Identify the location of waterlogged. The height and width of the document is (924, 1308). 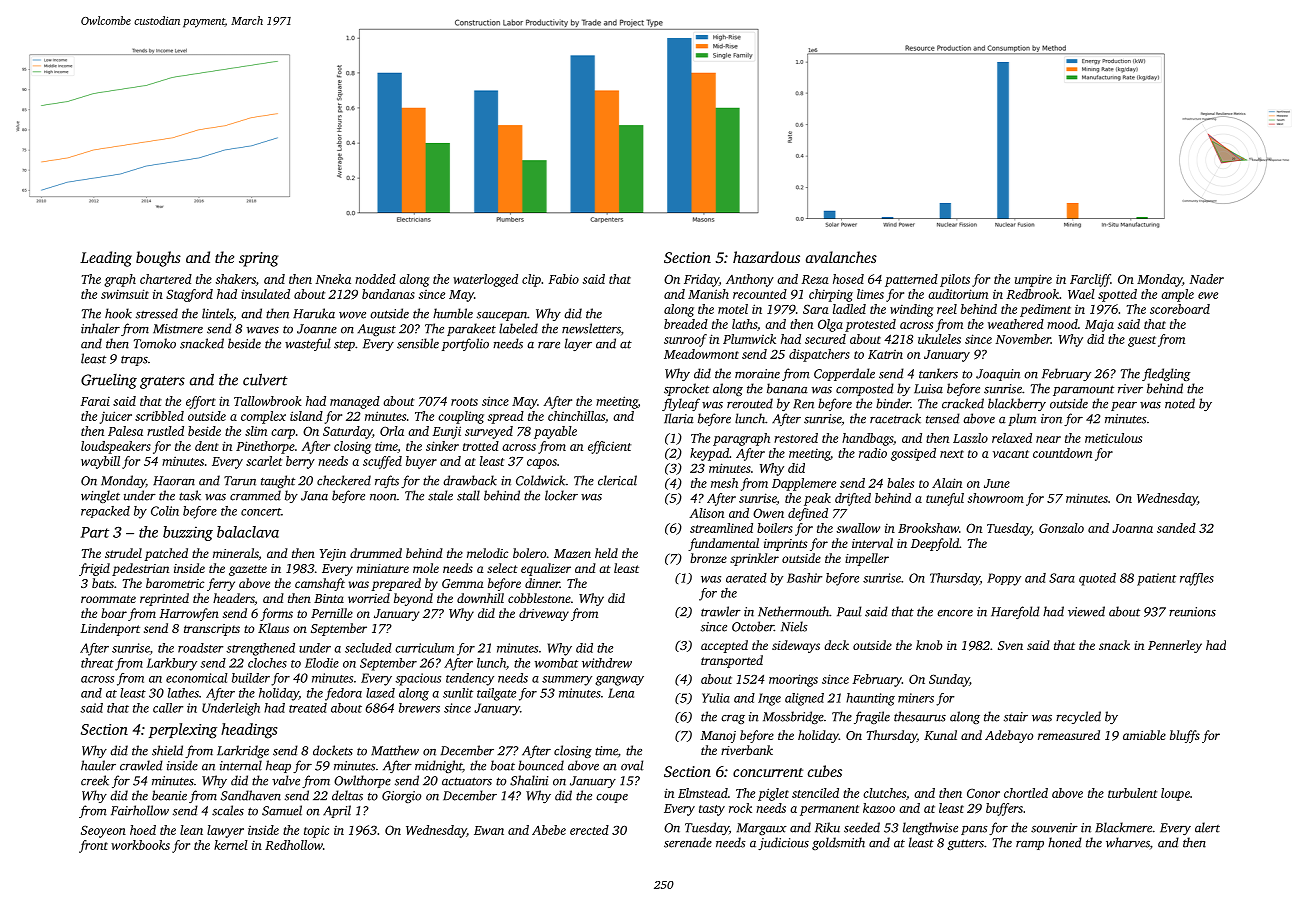
(485, 280).
